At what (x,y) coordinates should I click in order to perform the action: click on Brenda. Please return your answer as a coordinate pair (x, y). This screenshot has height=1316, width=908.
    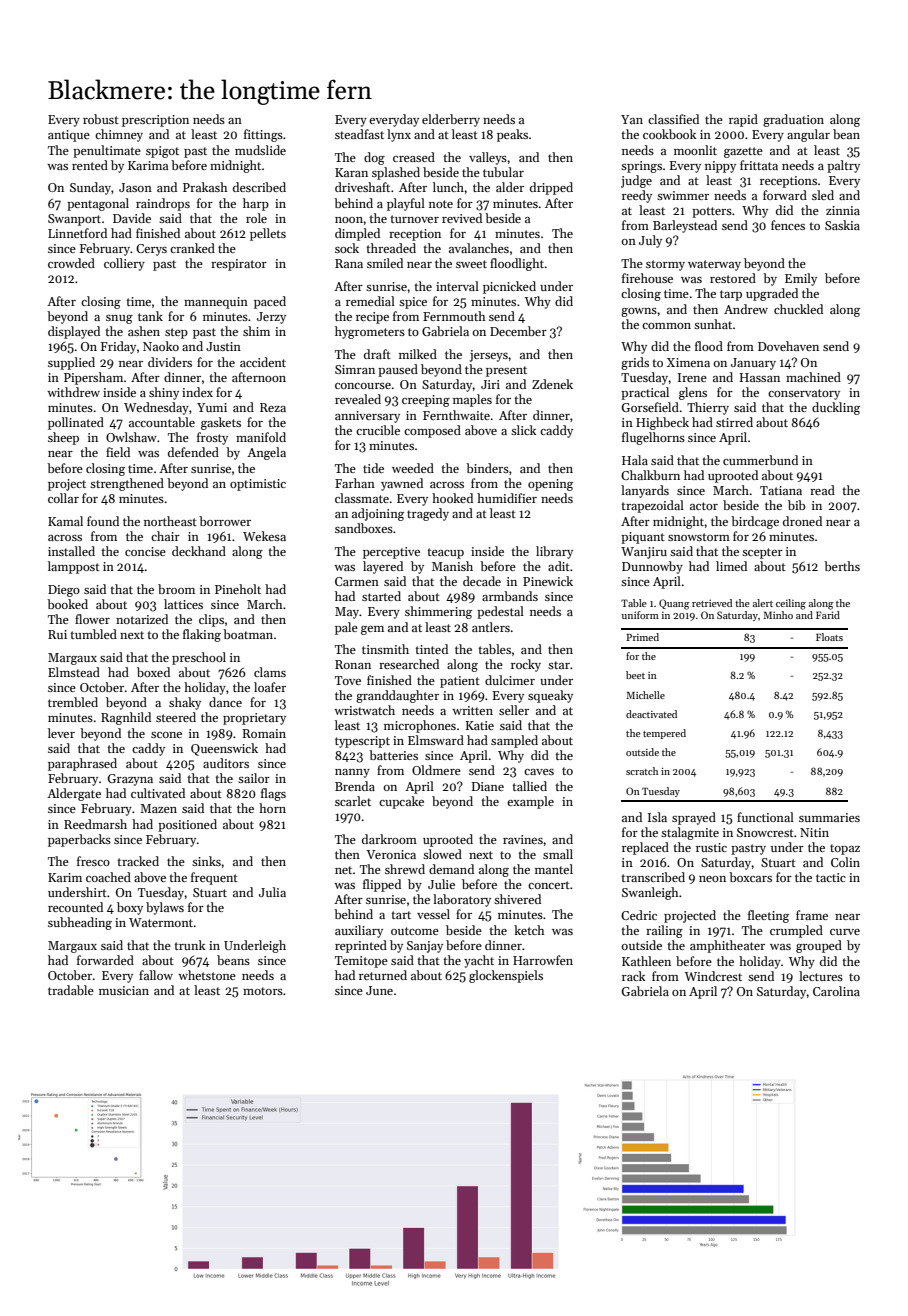
    Looking at the image, I should click on (355, 786).
